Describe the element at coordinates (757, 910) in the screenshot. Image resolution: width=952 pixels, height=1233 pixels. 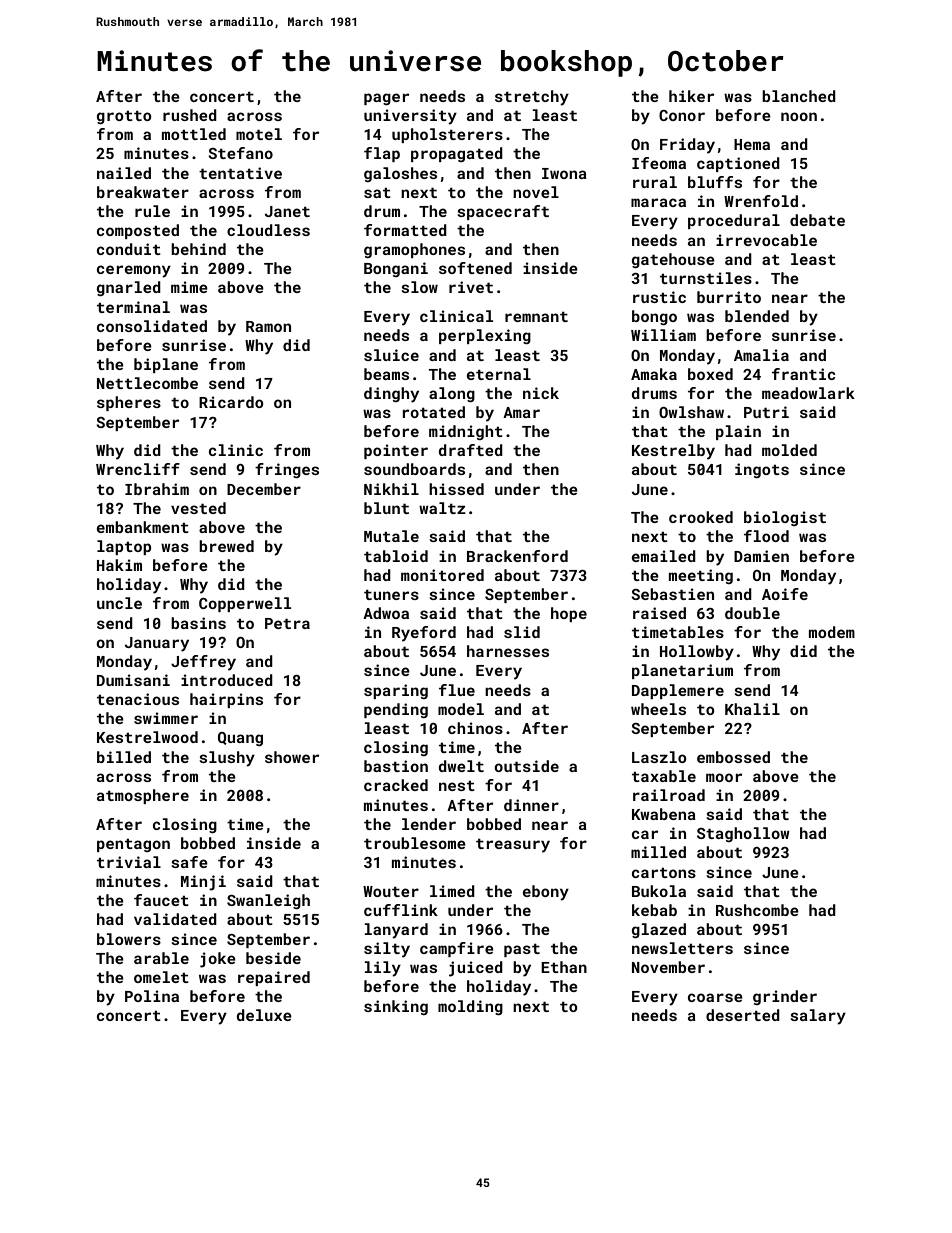
I see `Rushcombe` at that location.
